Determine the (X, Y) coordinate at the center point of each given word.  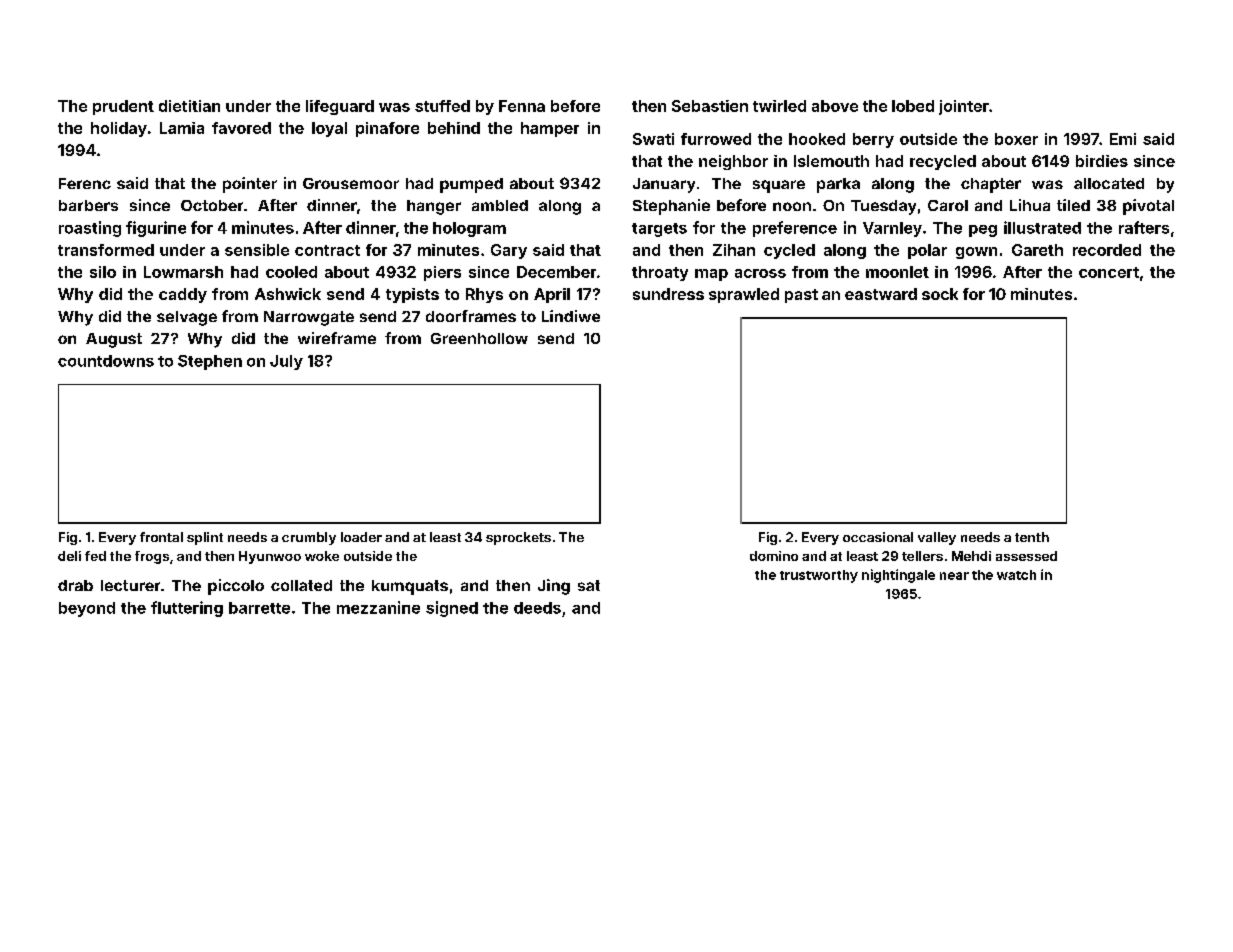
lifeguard (340, 107)
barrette (259, 608)
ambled (500, 205)
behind (454, 128)
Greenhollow (479, 338)
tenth (1032, 537)
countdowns (106, 361)
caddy (183, 295)
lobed (913, 106)
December (556, 272)
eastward (881, 294)
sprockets (518, 538)
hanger (434, 207)
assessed (1026, 556)
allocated (1109, 183)
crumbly (309, 538)
